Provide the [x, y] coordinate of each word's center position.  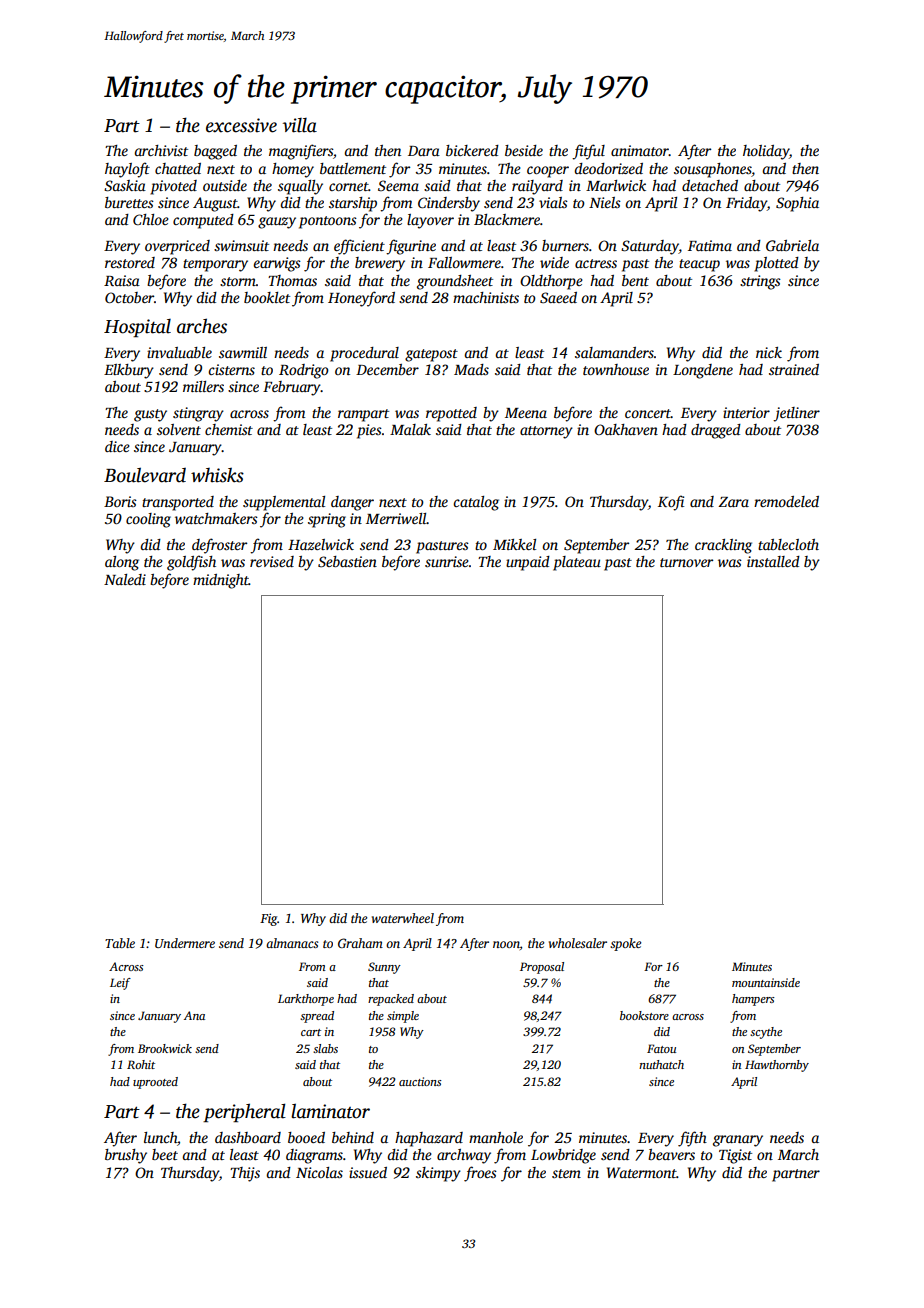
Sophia [797, 204]
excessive [241, 125]
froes [480, 1174]
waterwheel [403, 918]
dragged [716, 431]
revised [272, 561]
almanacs [292, 943]
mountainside [766, 982]
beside [524, 150]
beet [165, 1154]
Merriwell [396, 518]
